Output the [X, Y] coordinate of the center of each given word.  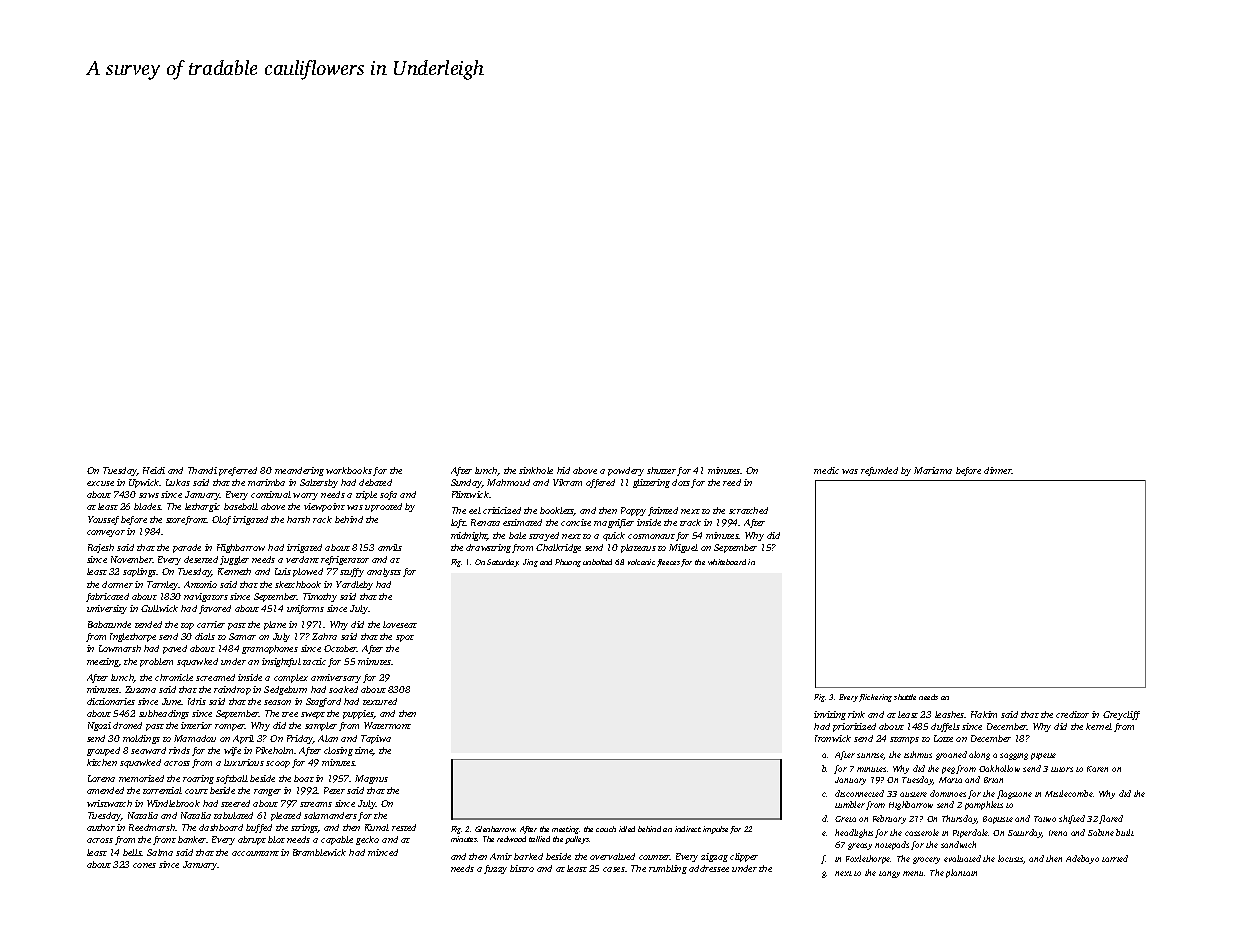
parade [187, 548]
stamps [904, 740]
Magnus [371, 779]
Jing [530, 563]
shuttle [905, 697]
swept [313, 715]
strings [304, 828]
